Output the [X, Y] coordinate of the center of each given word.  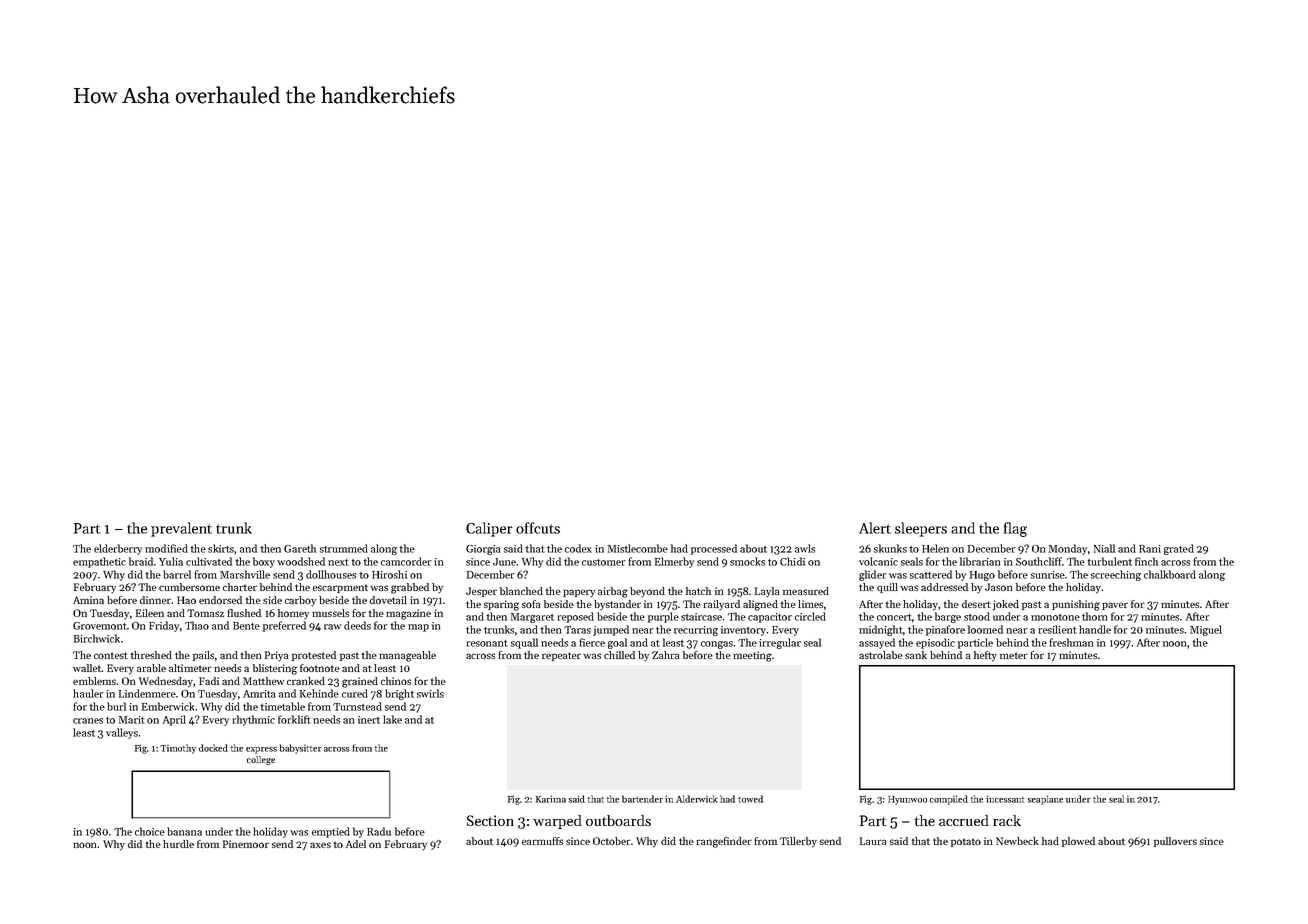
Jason [999, 587]
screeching [1116, 575]
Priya [277, 656]
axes [320, 845]
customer [604, 562]
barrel [177, 574]
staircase [701, 617]
